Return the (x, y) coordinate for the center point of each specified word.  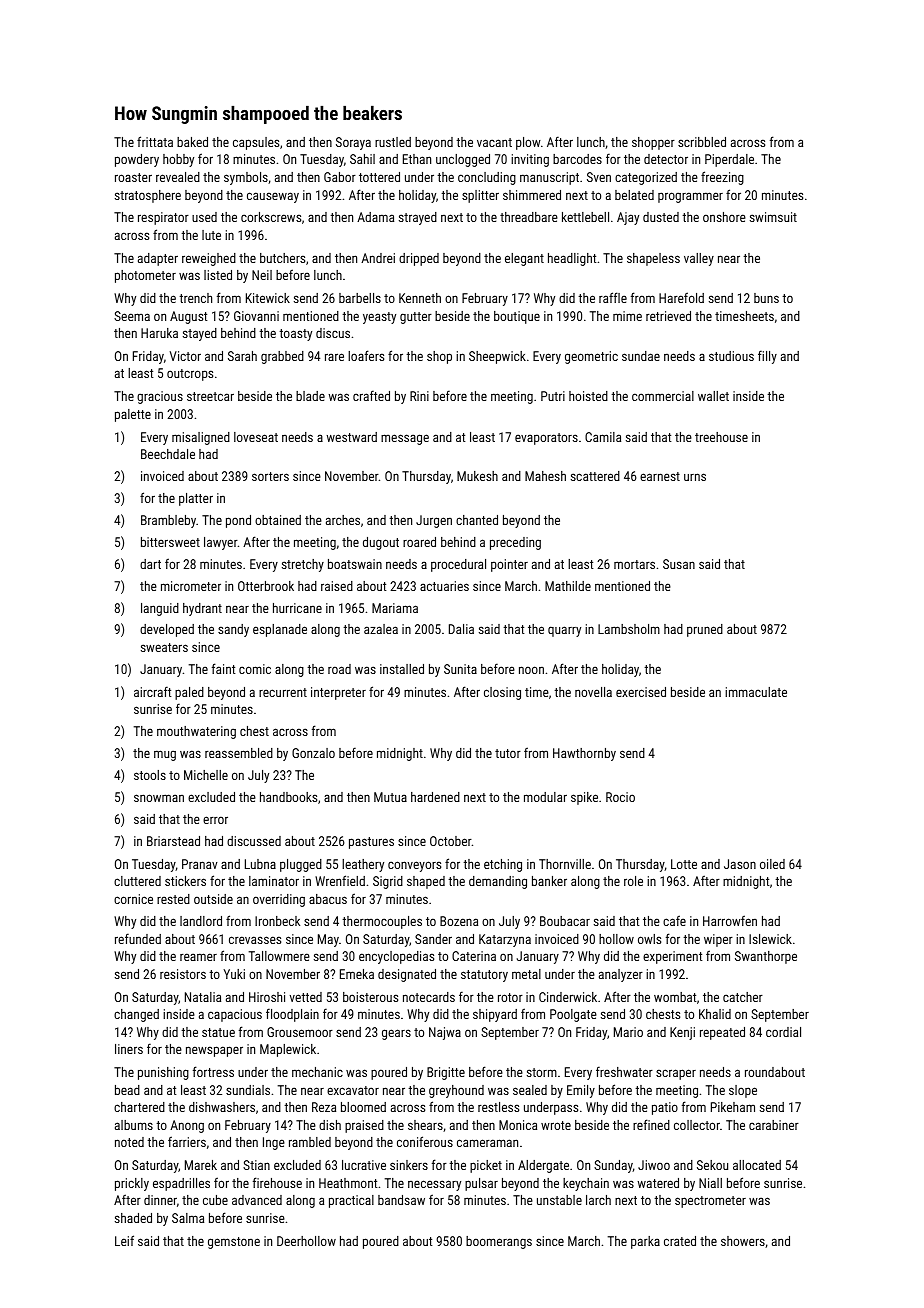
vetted (305, 997)
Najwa (445, 1033)
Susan (679, 564)
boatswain (355, 564)
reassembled (239, 753)
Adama (375, 217)
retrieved (668, 316)
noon (531, 670)
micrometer (191, 586)
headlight (572, 259)
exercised (641, 692)
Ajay (628, 218)
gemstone (234, 1243)
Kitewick (268, 298)
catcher (743, 997)
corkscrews (271, 217)
